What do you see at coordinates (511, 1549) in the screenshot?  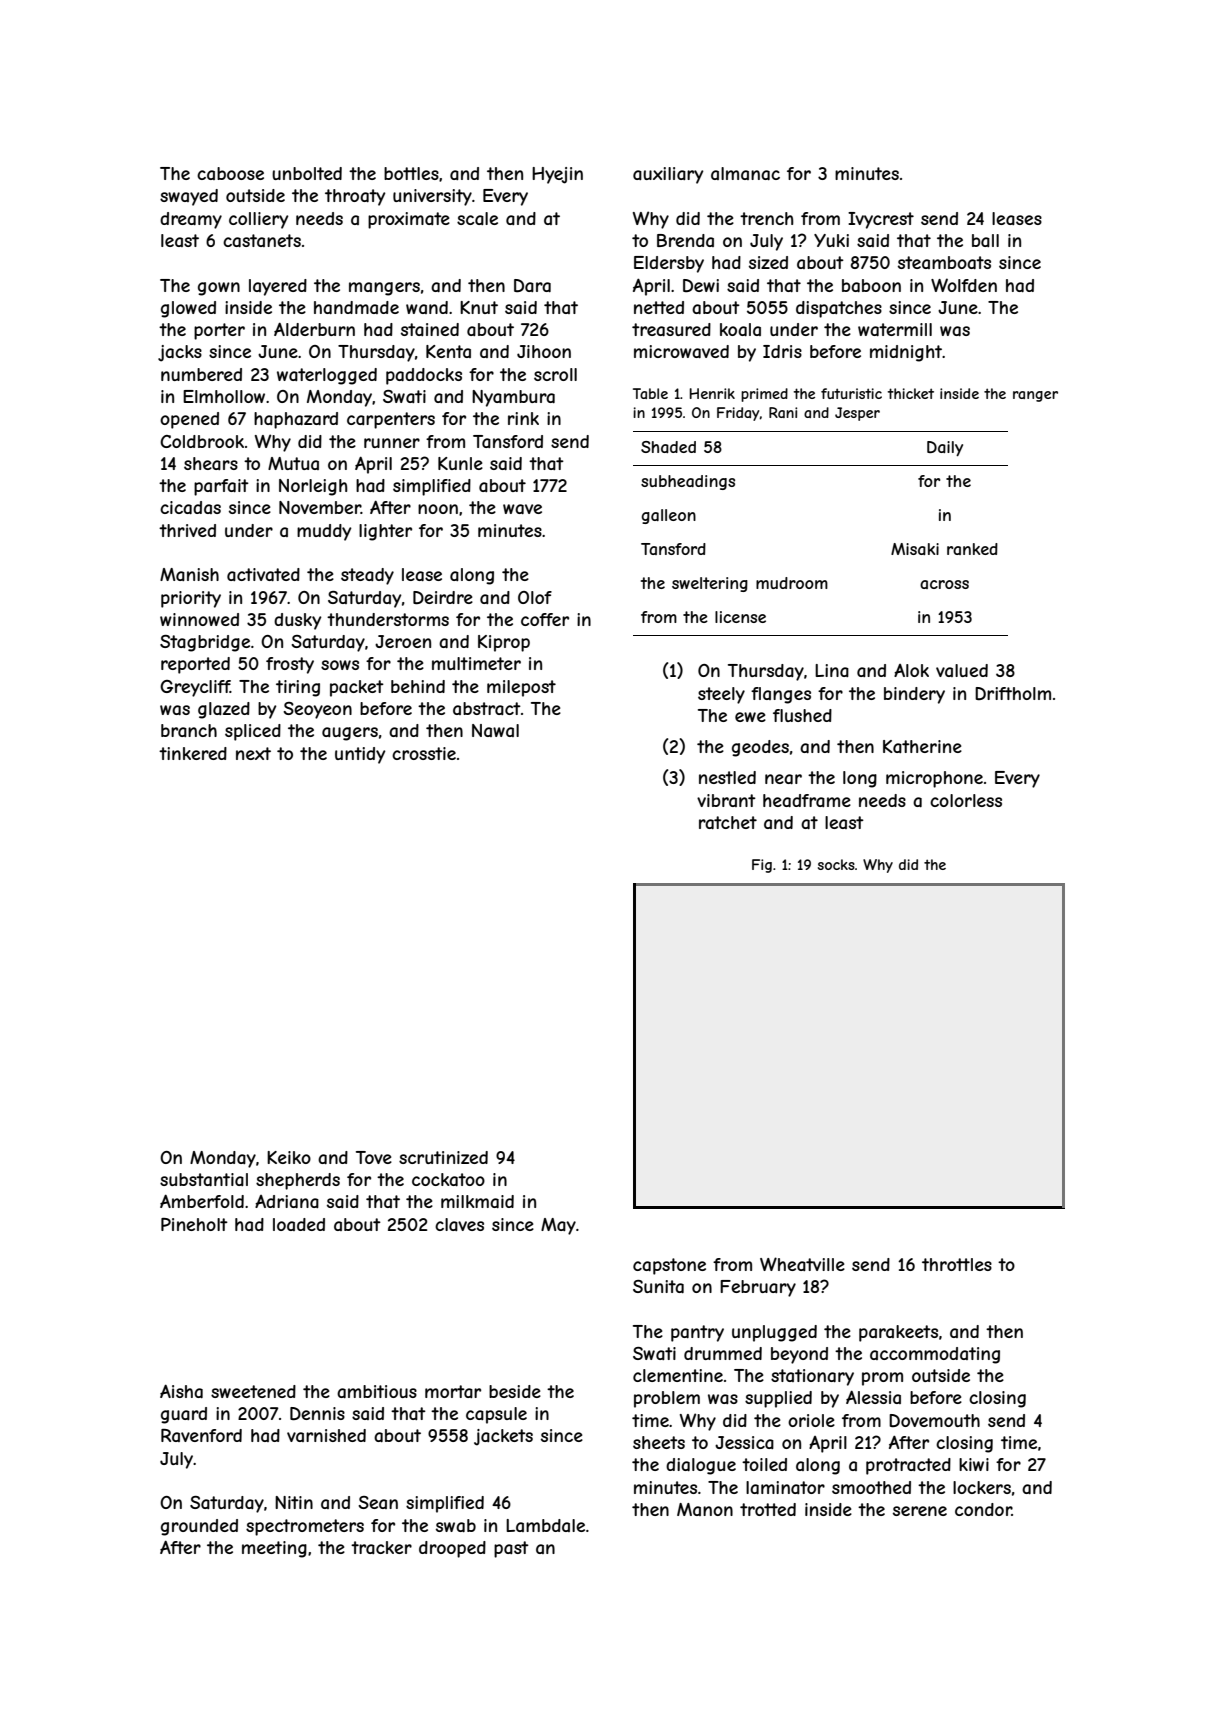 I see `past` at bounding box center [511, 1549].
